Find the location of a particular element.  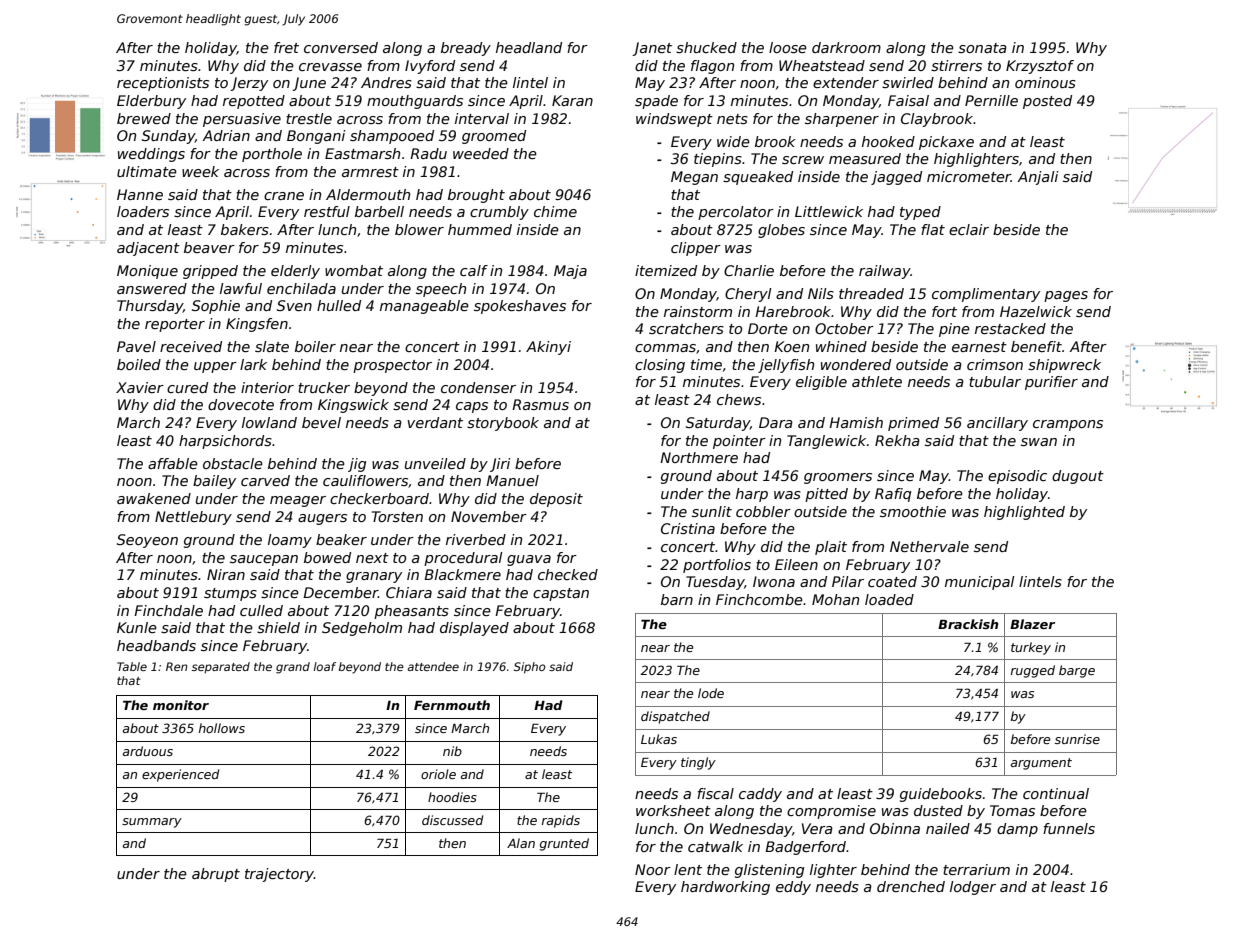

eddy is located at coordinates (793, 888).
